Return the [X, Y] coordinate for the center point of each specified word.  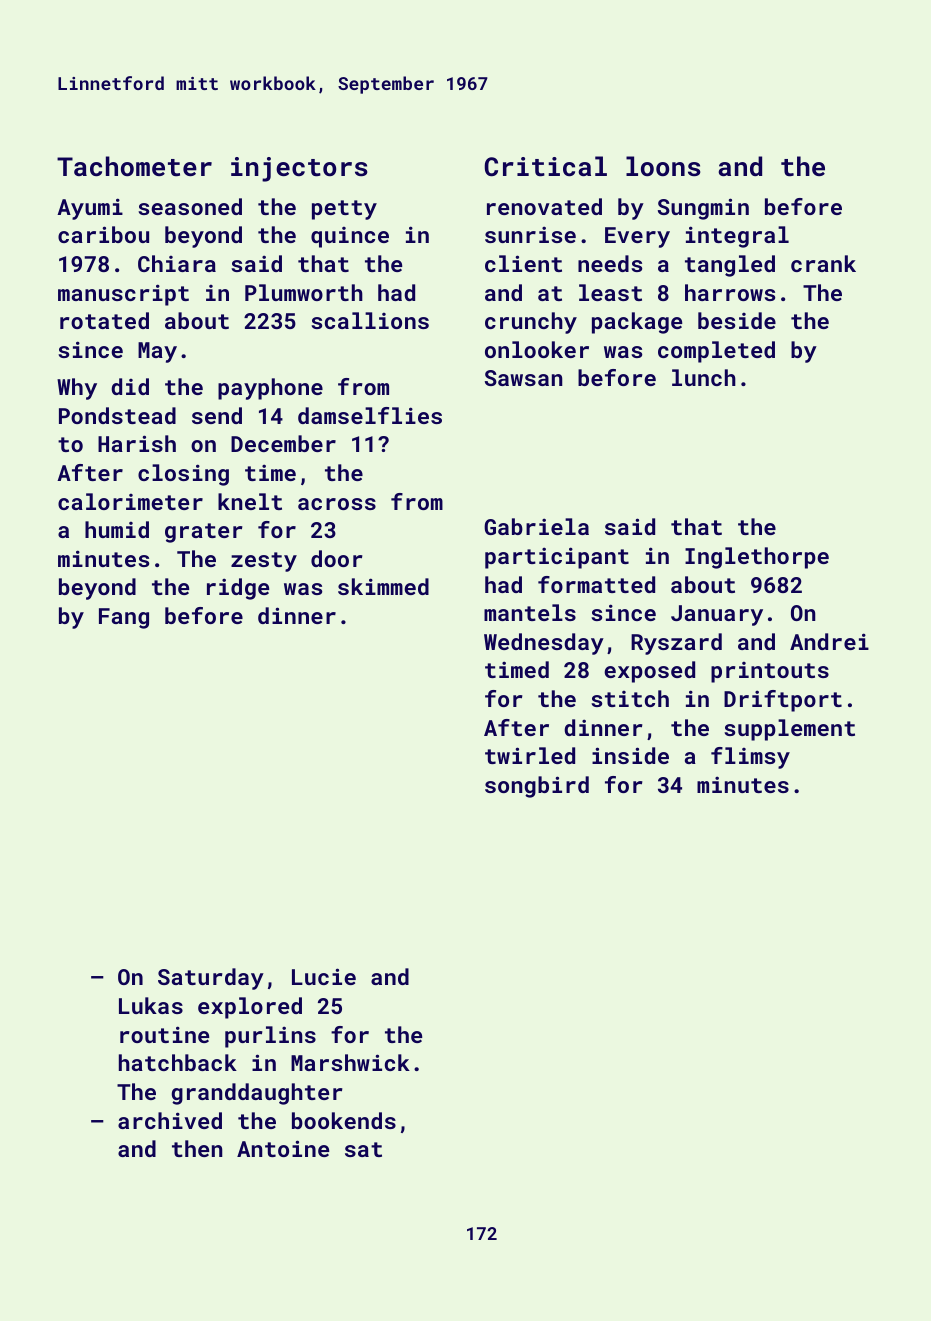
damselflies [370, 415]
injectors [299, 169]
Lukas [151, 1005]
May [157, 352]
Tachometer [134, 166]
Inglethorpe [757, 558]
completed [716, 352]
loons [663, 166]
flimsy [750, 758]
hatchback [178, 1062]
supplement [789, 730]
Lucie [324, 976]
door [336, 558]
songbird [537, 787]
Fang [124, 618]
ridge [238, 589]
